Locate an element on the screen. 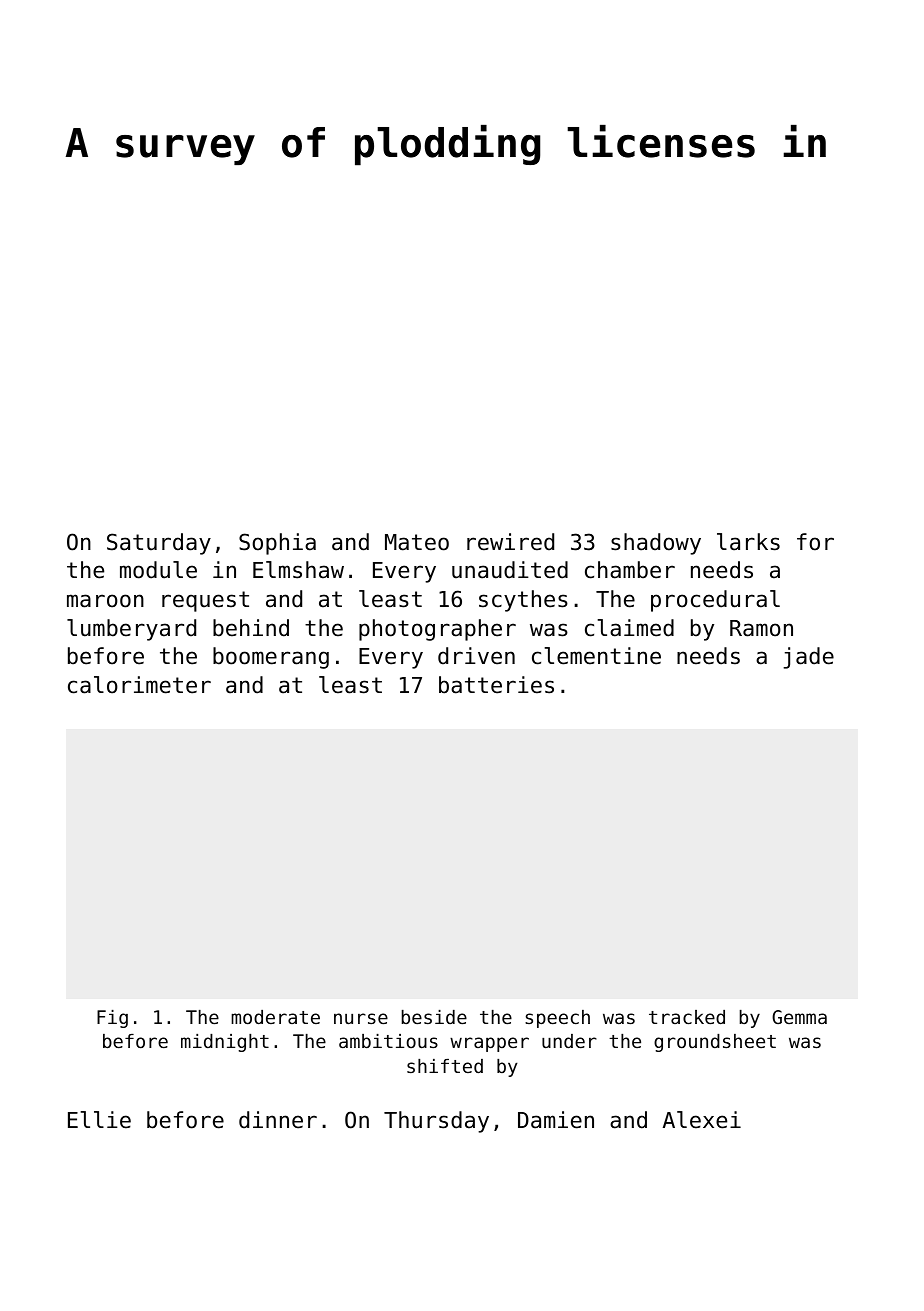  jade is located at coordinates (808, 658).
